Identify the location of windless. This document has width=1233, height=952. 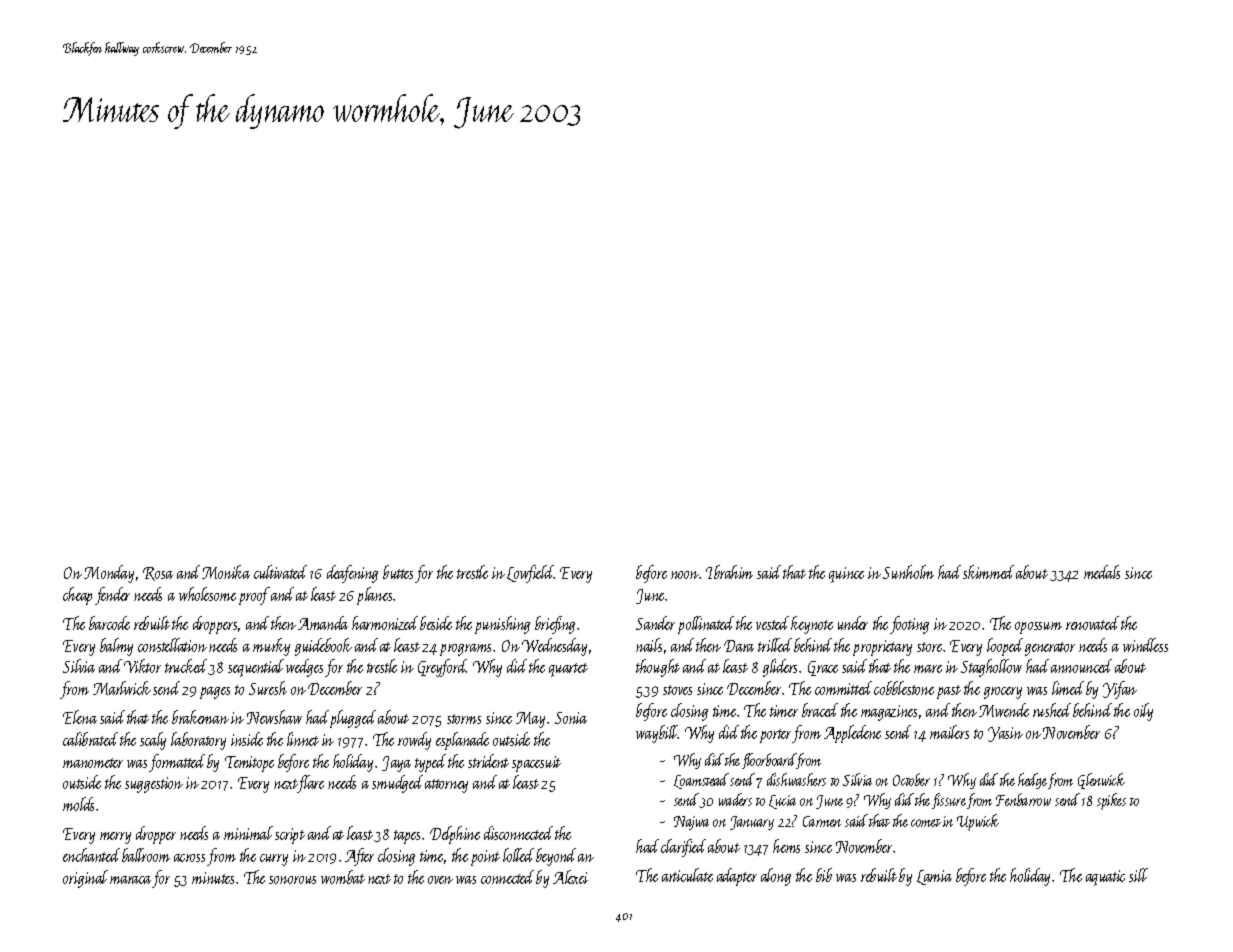
(1145, 645).
